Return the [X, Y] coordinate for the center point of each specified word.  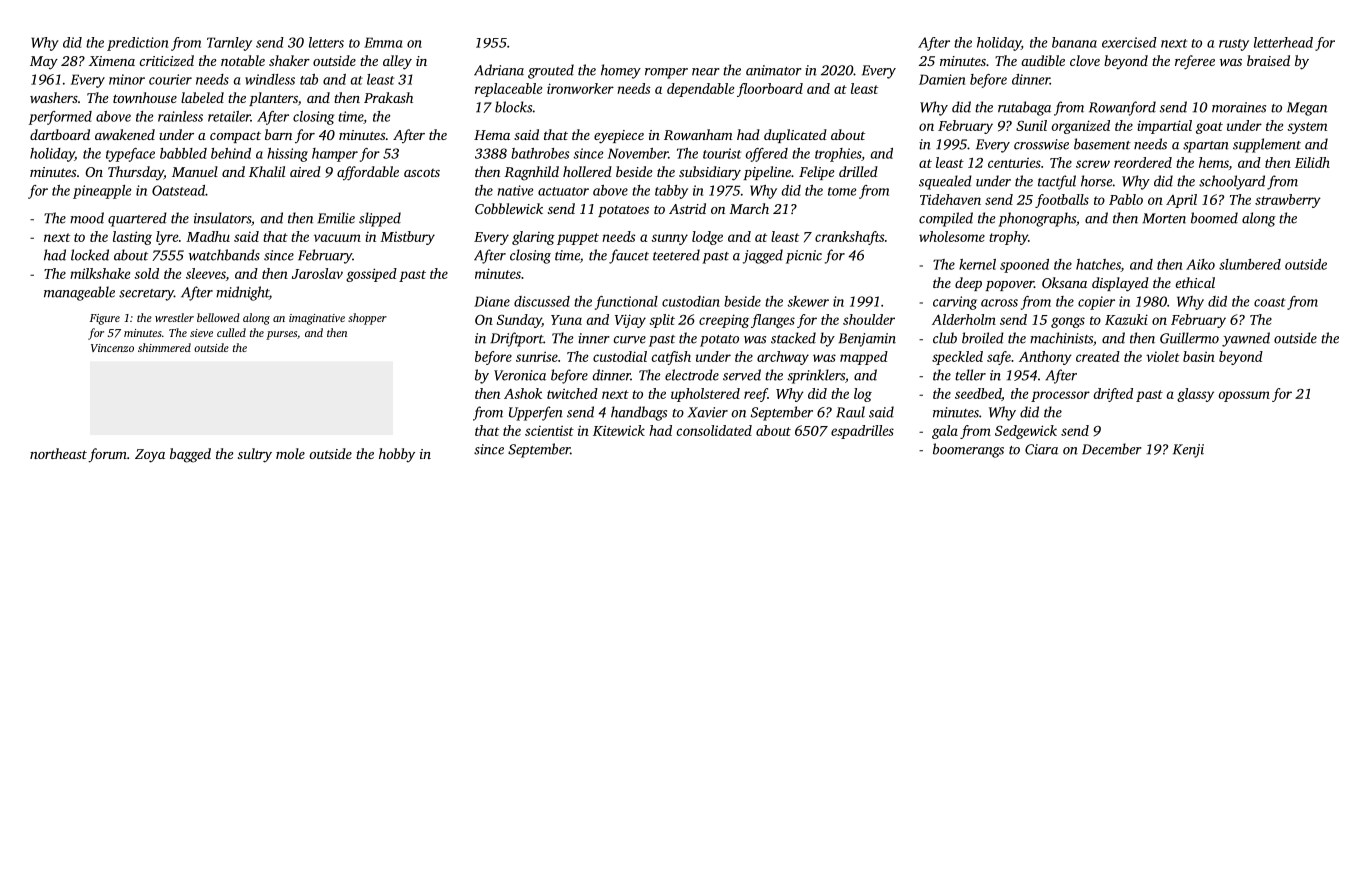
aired [305, 171]
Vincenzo [112, 348]
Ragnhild [531, 173]
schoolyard [1232, 182]
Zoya [150, 456]
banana [1074, 42]
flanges [773, 321]
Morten [1164, 218]
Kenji [1188, 451]
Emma [383, 42]
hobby [397, 455]
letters [326, 42]
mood [87, 218]
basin [1199, 356]
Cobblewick [509, 208]
